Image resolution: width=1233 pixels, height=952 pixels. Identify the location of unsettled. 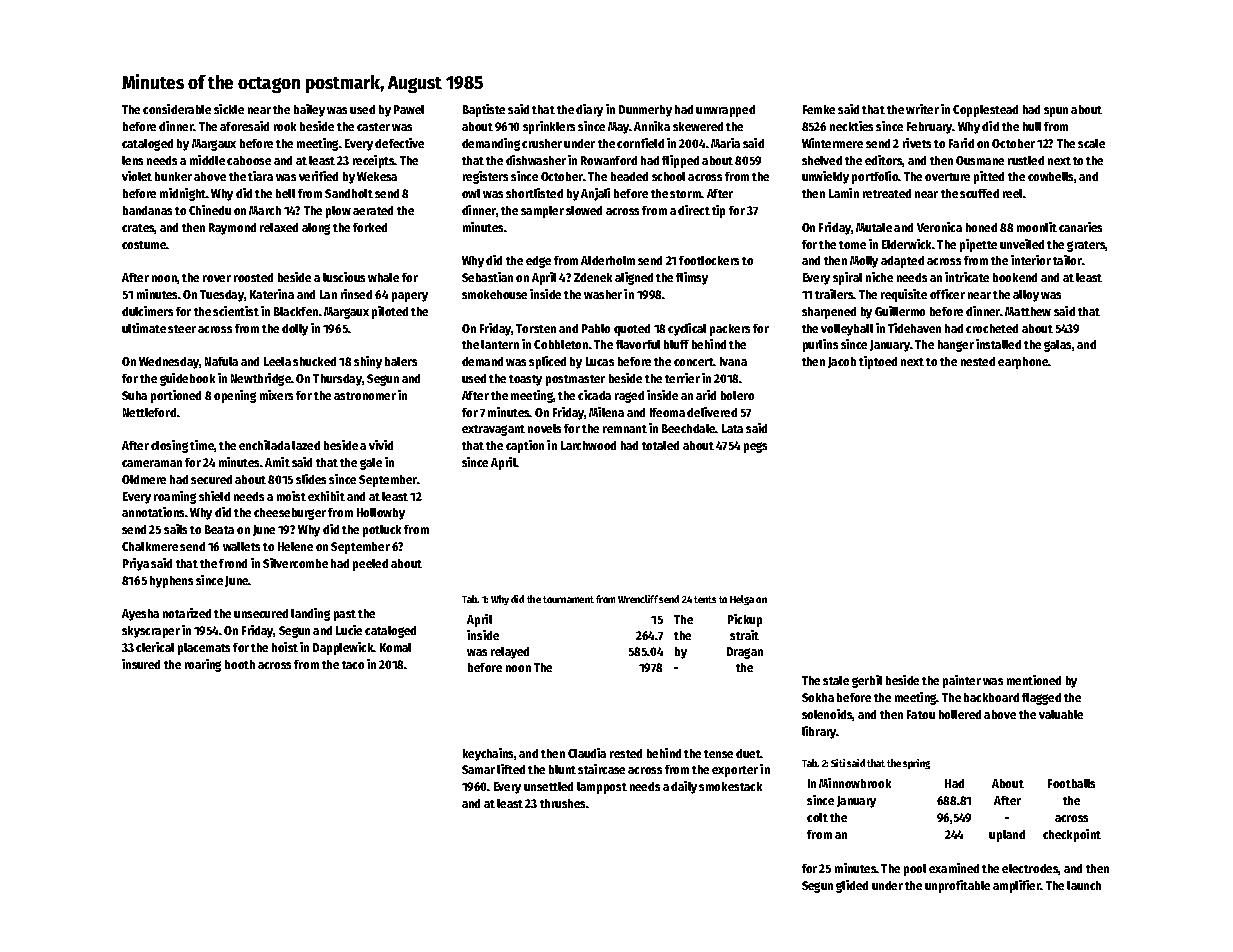
(548, 786).
